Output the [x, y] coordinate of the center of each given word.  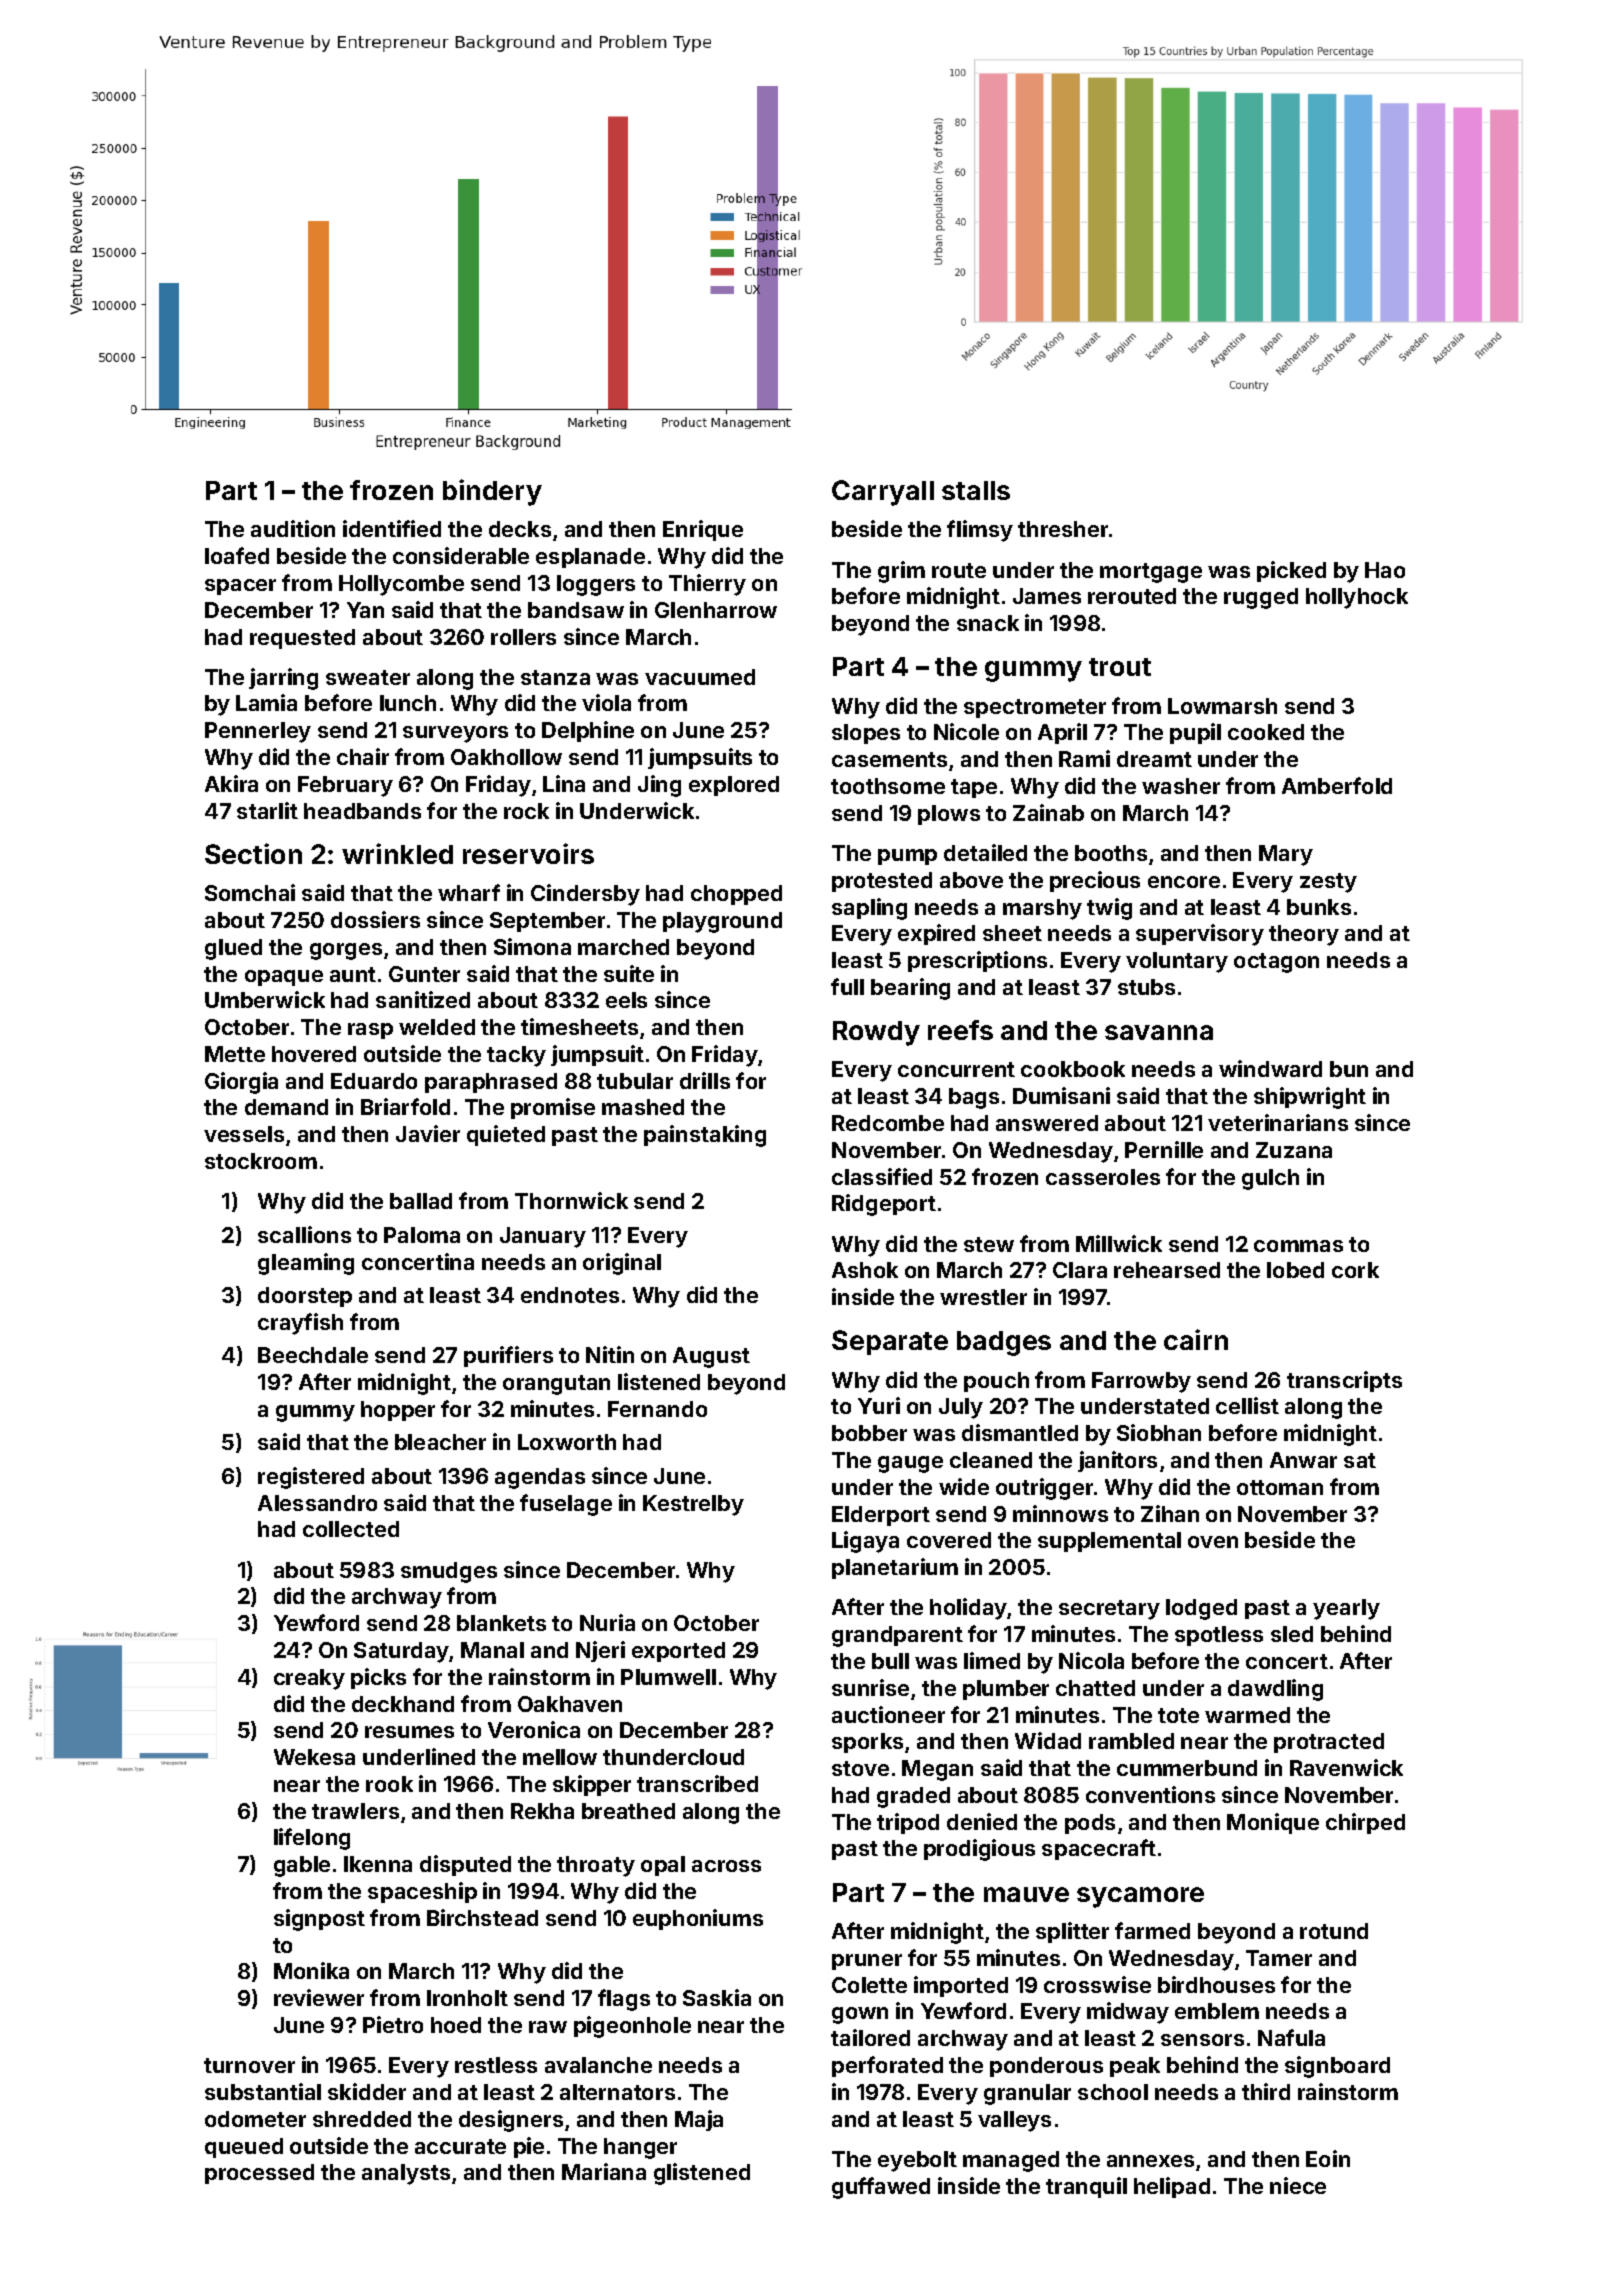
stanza [555, 677]
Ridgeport [884, 1205]
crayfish [300, 1324]
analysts [406, 2174]
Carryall [883, 493]
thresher [1063, 529]
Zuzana [1294, 1150]
